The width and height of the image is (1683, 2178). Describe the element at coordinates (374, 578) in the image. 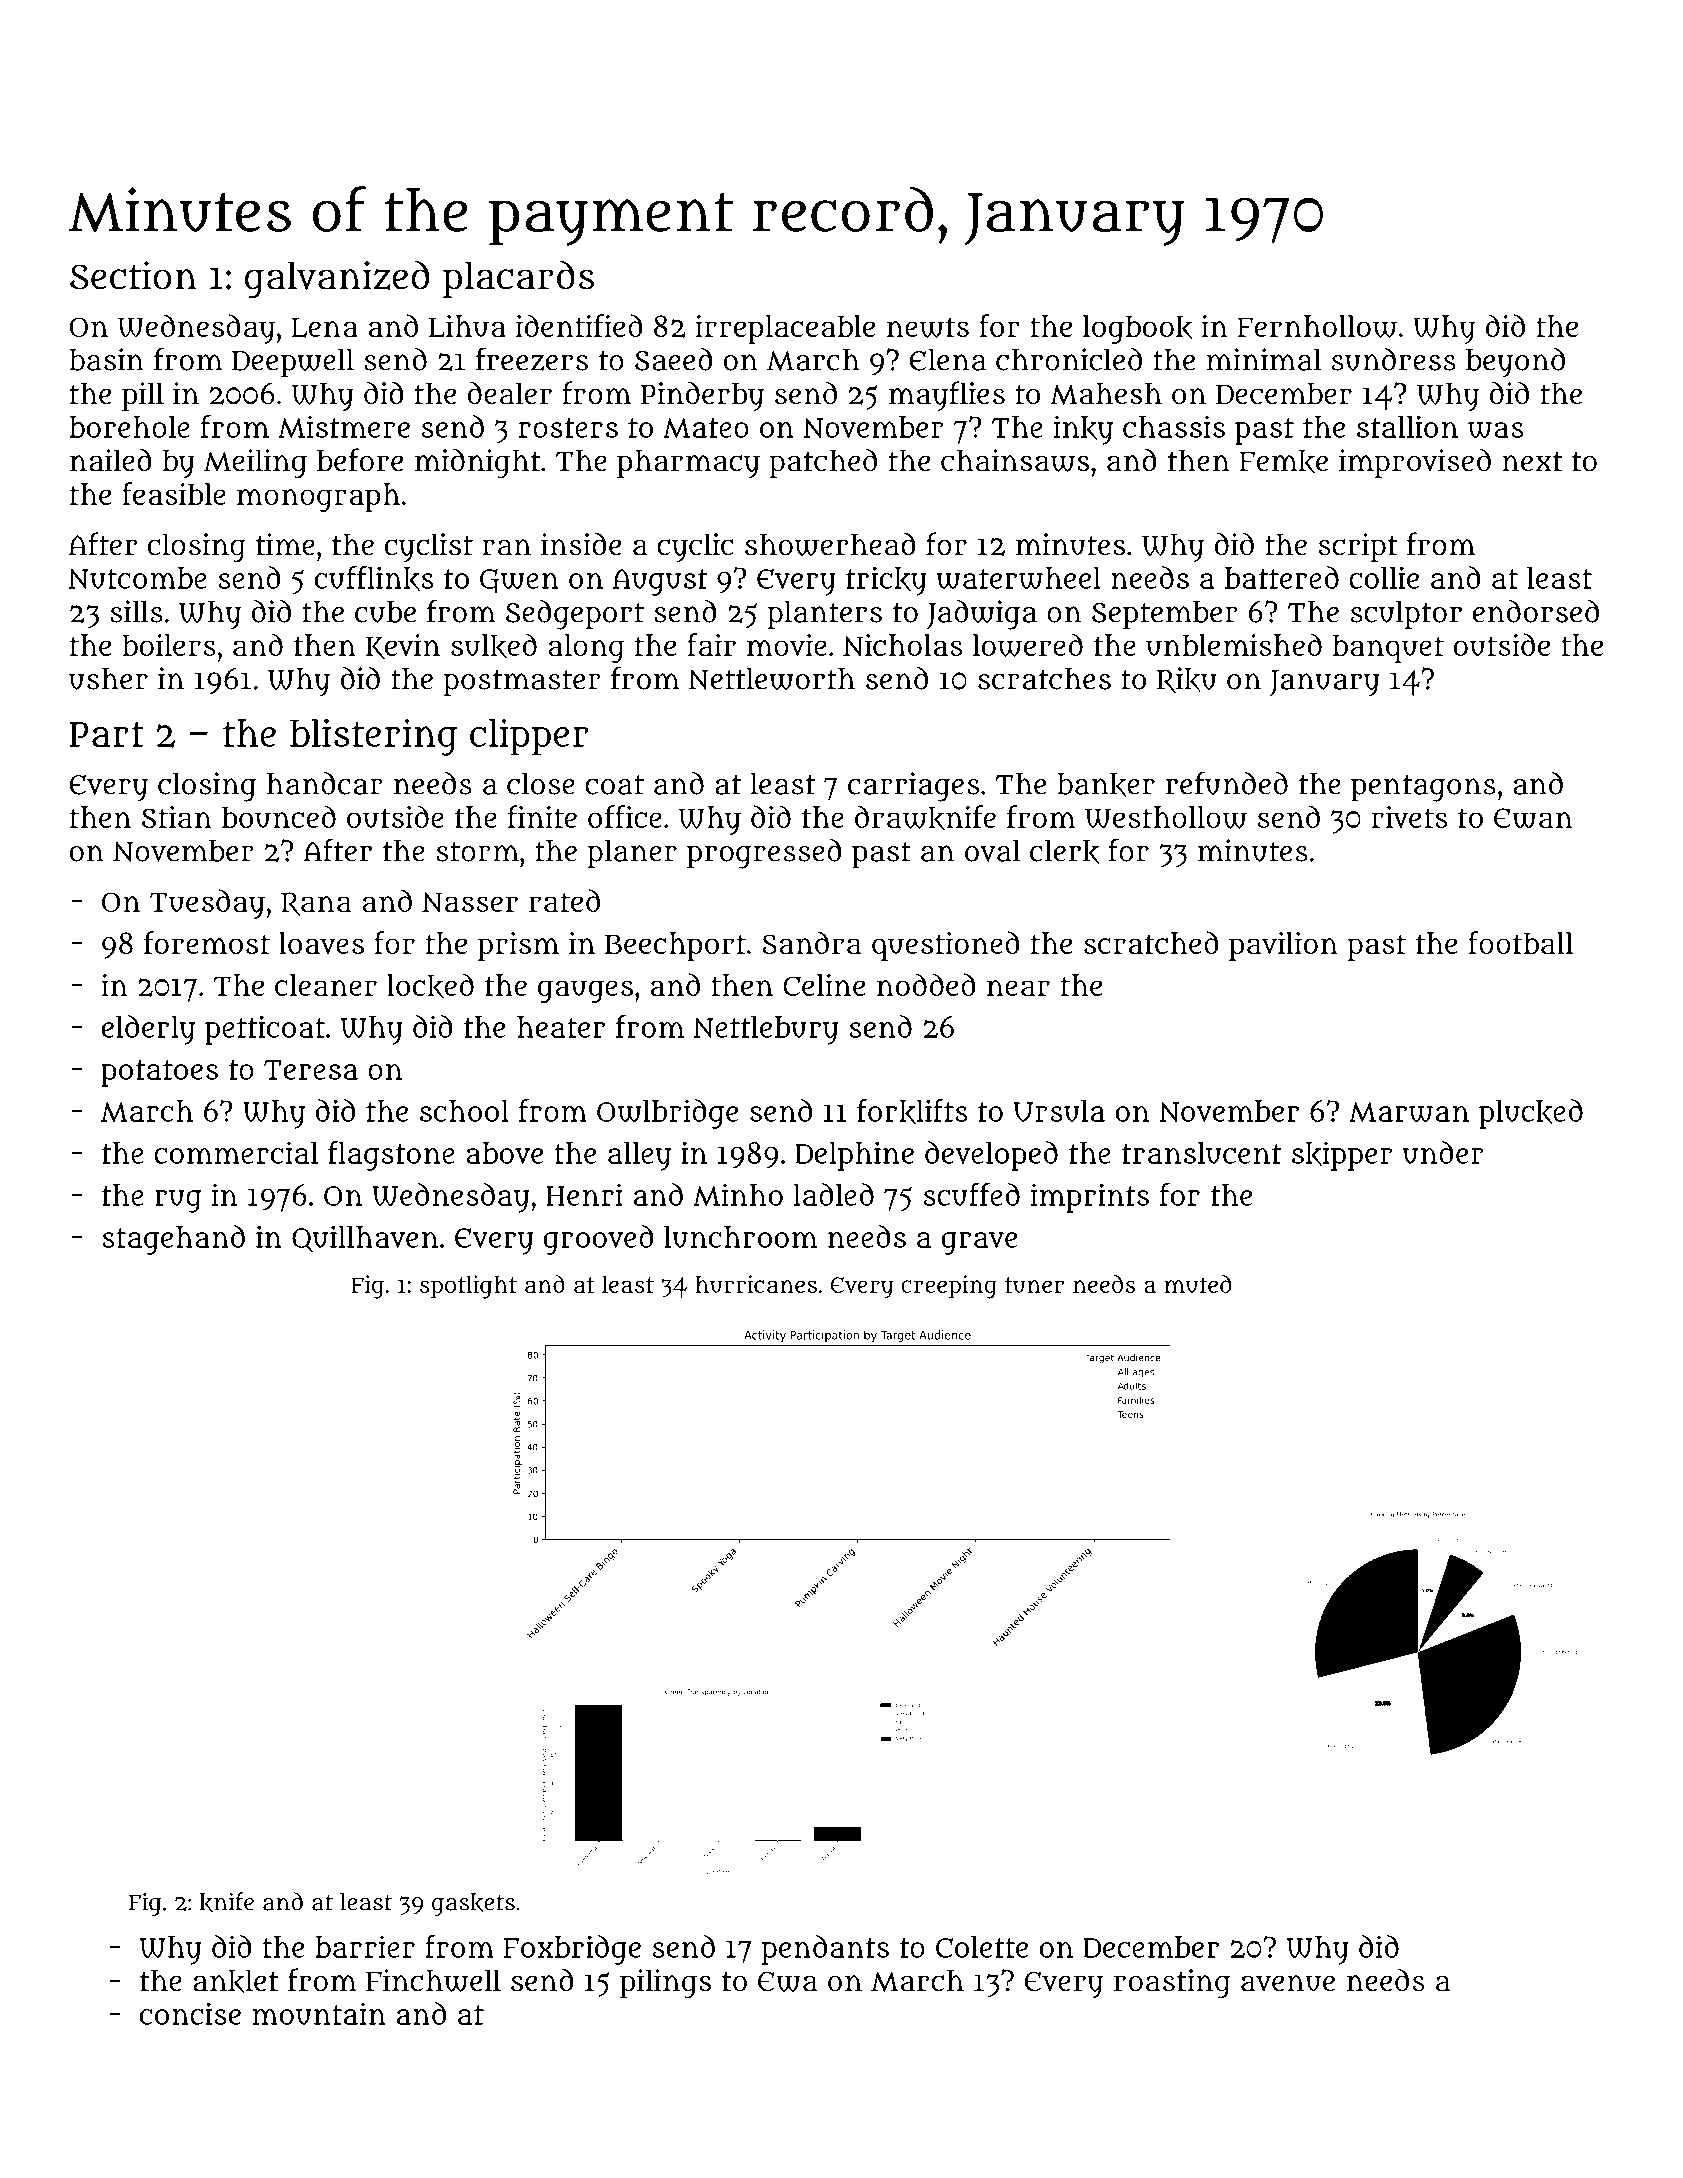

I see `cufflinks` at that location.
